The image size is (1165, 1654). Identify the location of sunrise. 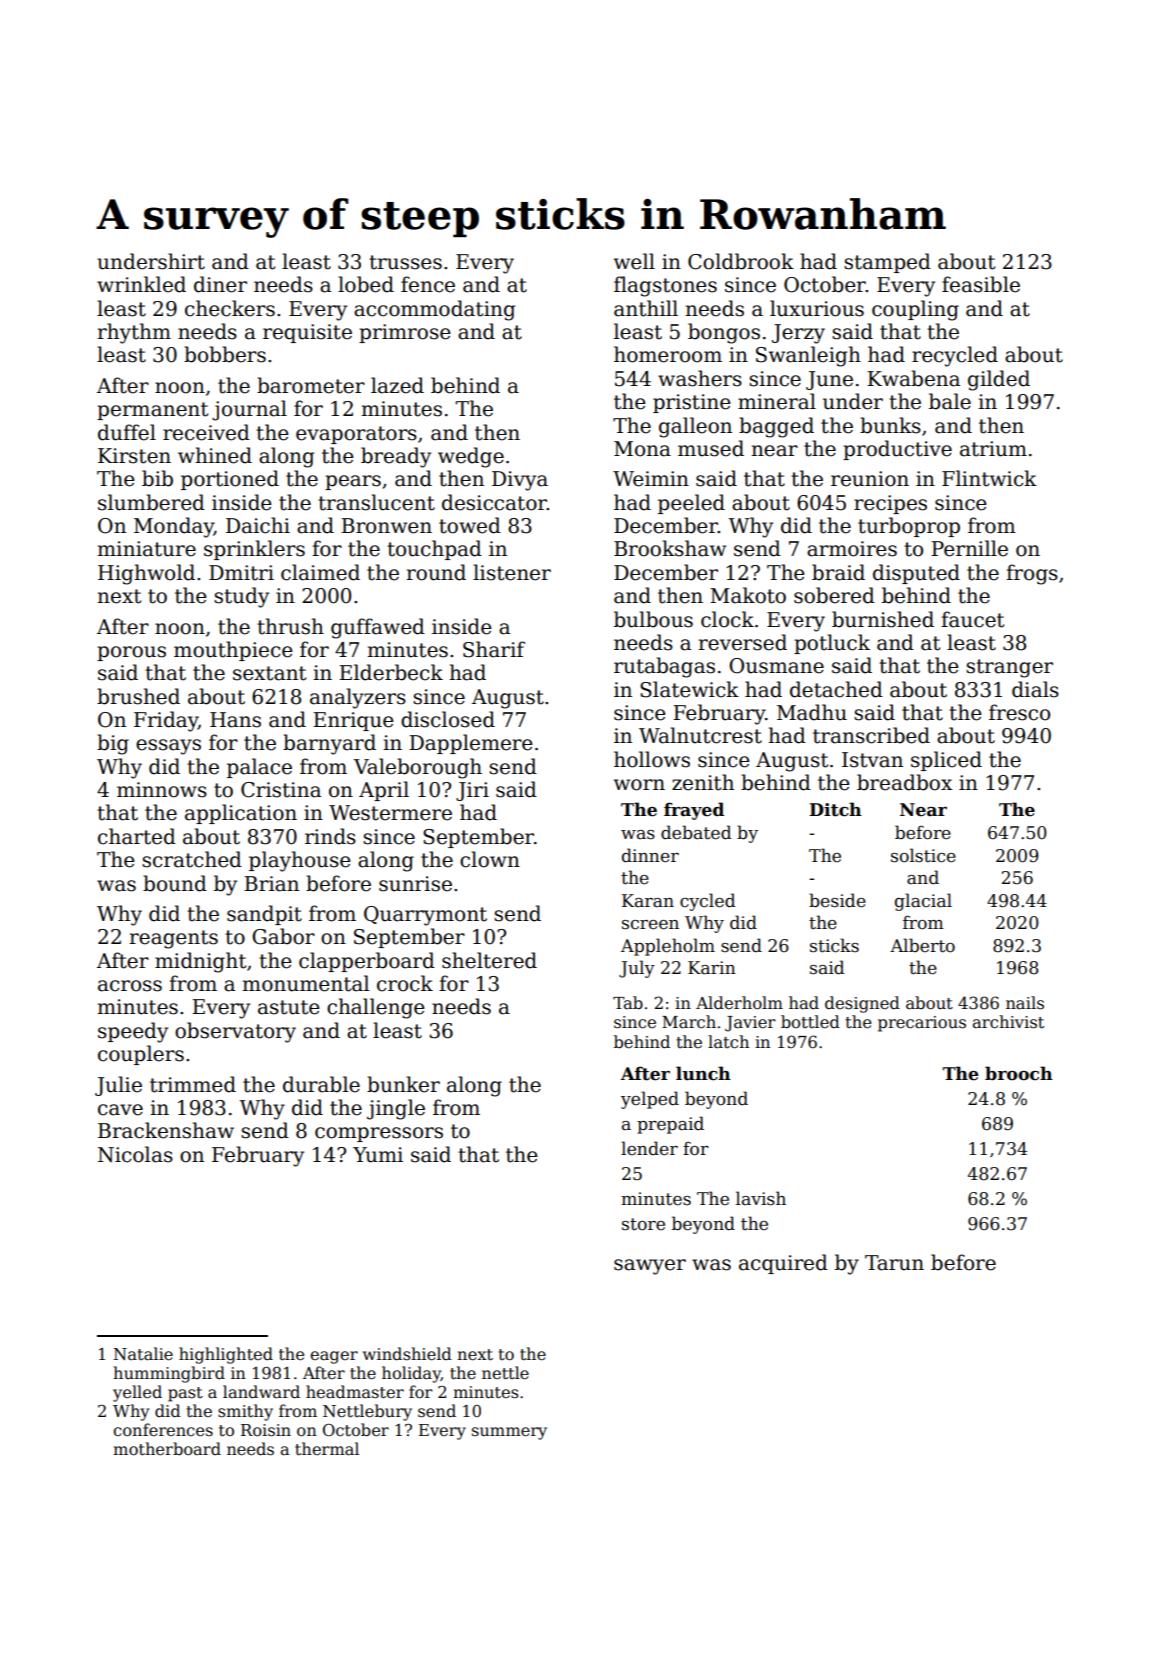
(415, 884).
